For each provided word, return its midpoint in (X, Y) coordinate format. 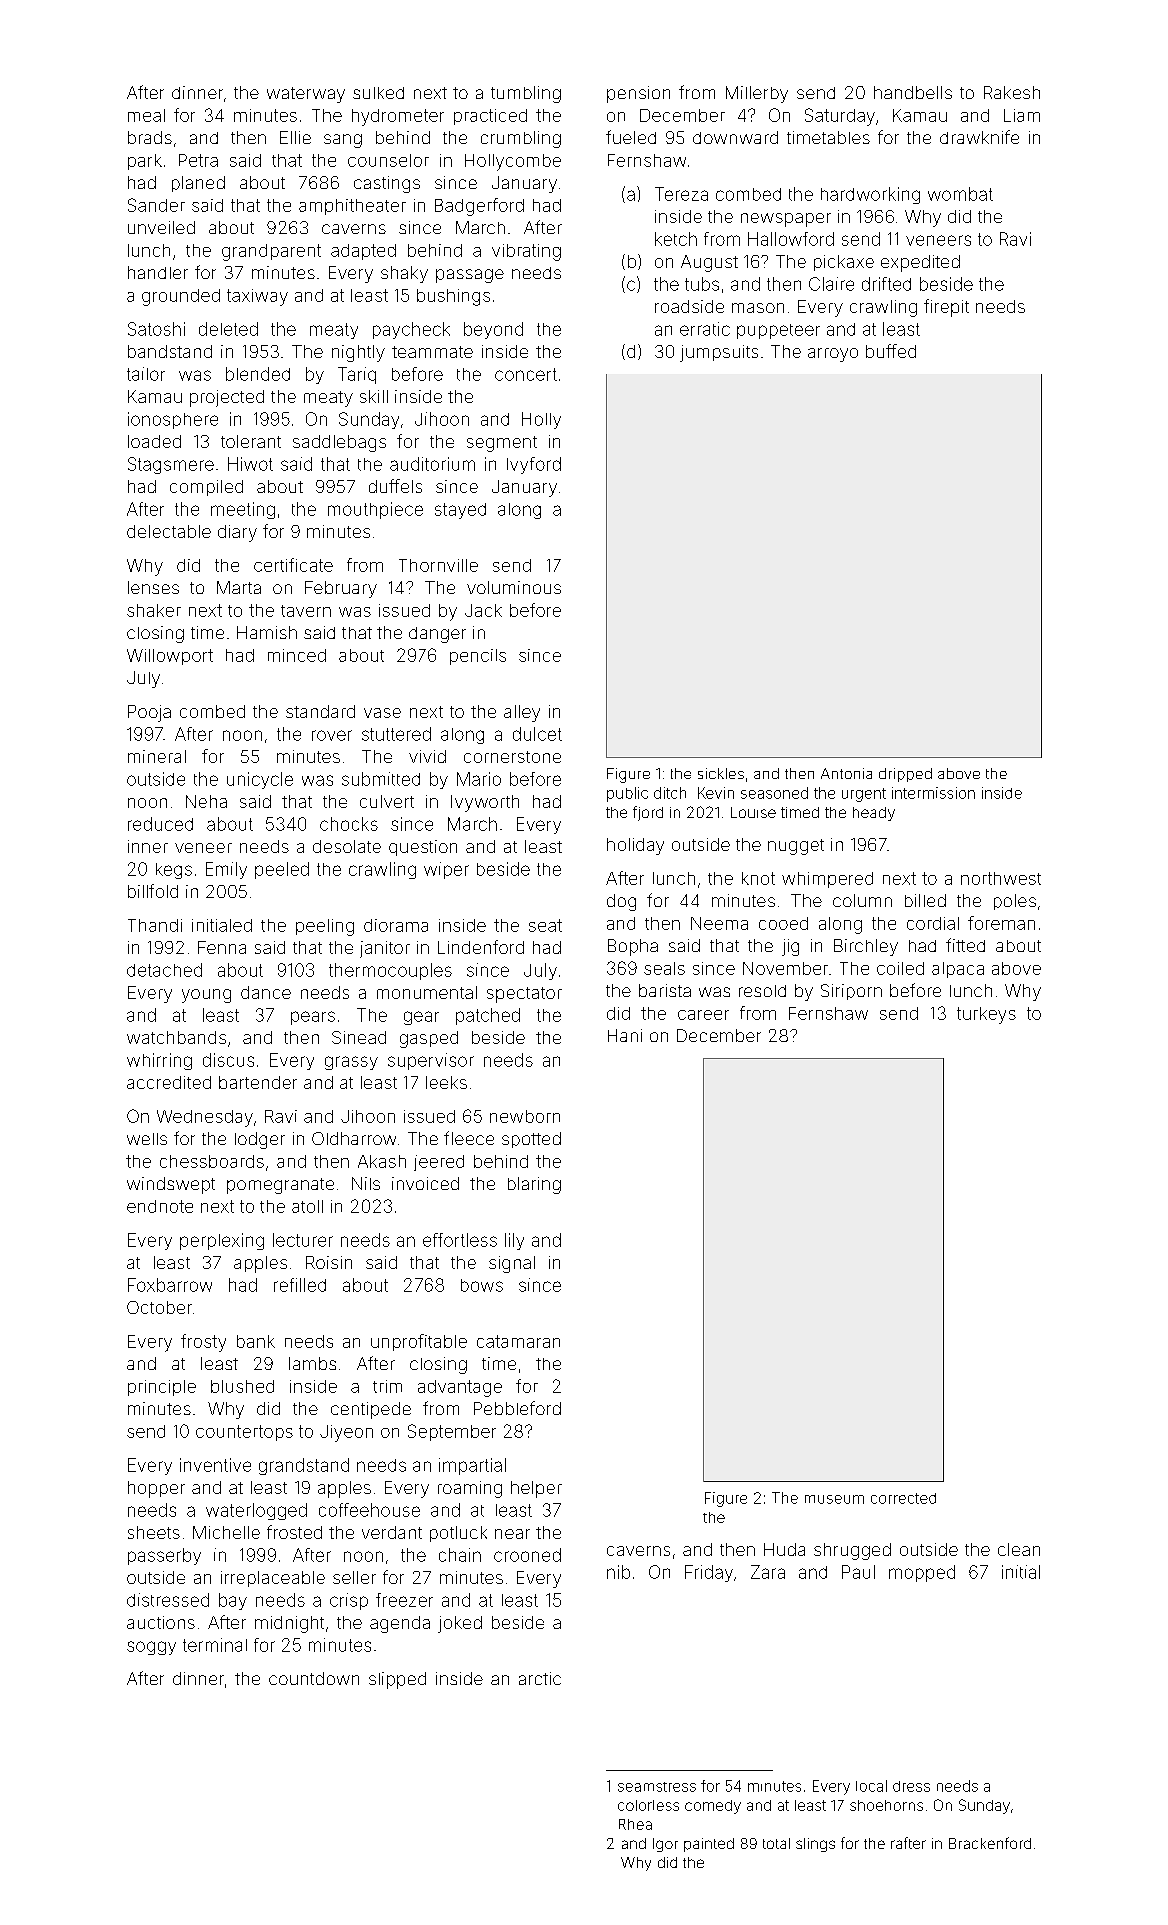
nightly (358, 353)
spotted (531, 1140)
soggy (151, 1648)
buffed (891, 351)
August (709, 263)
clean (1019, 1549)
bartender (258, 1082)
